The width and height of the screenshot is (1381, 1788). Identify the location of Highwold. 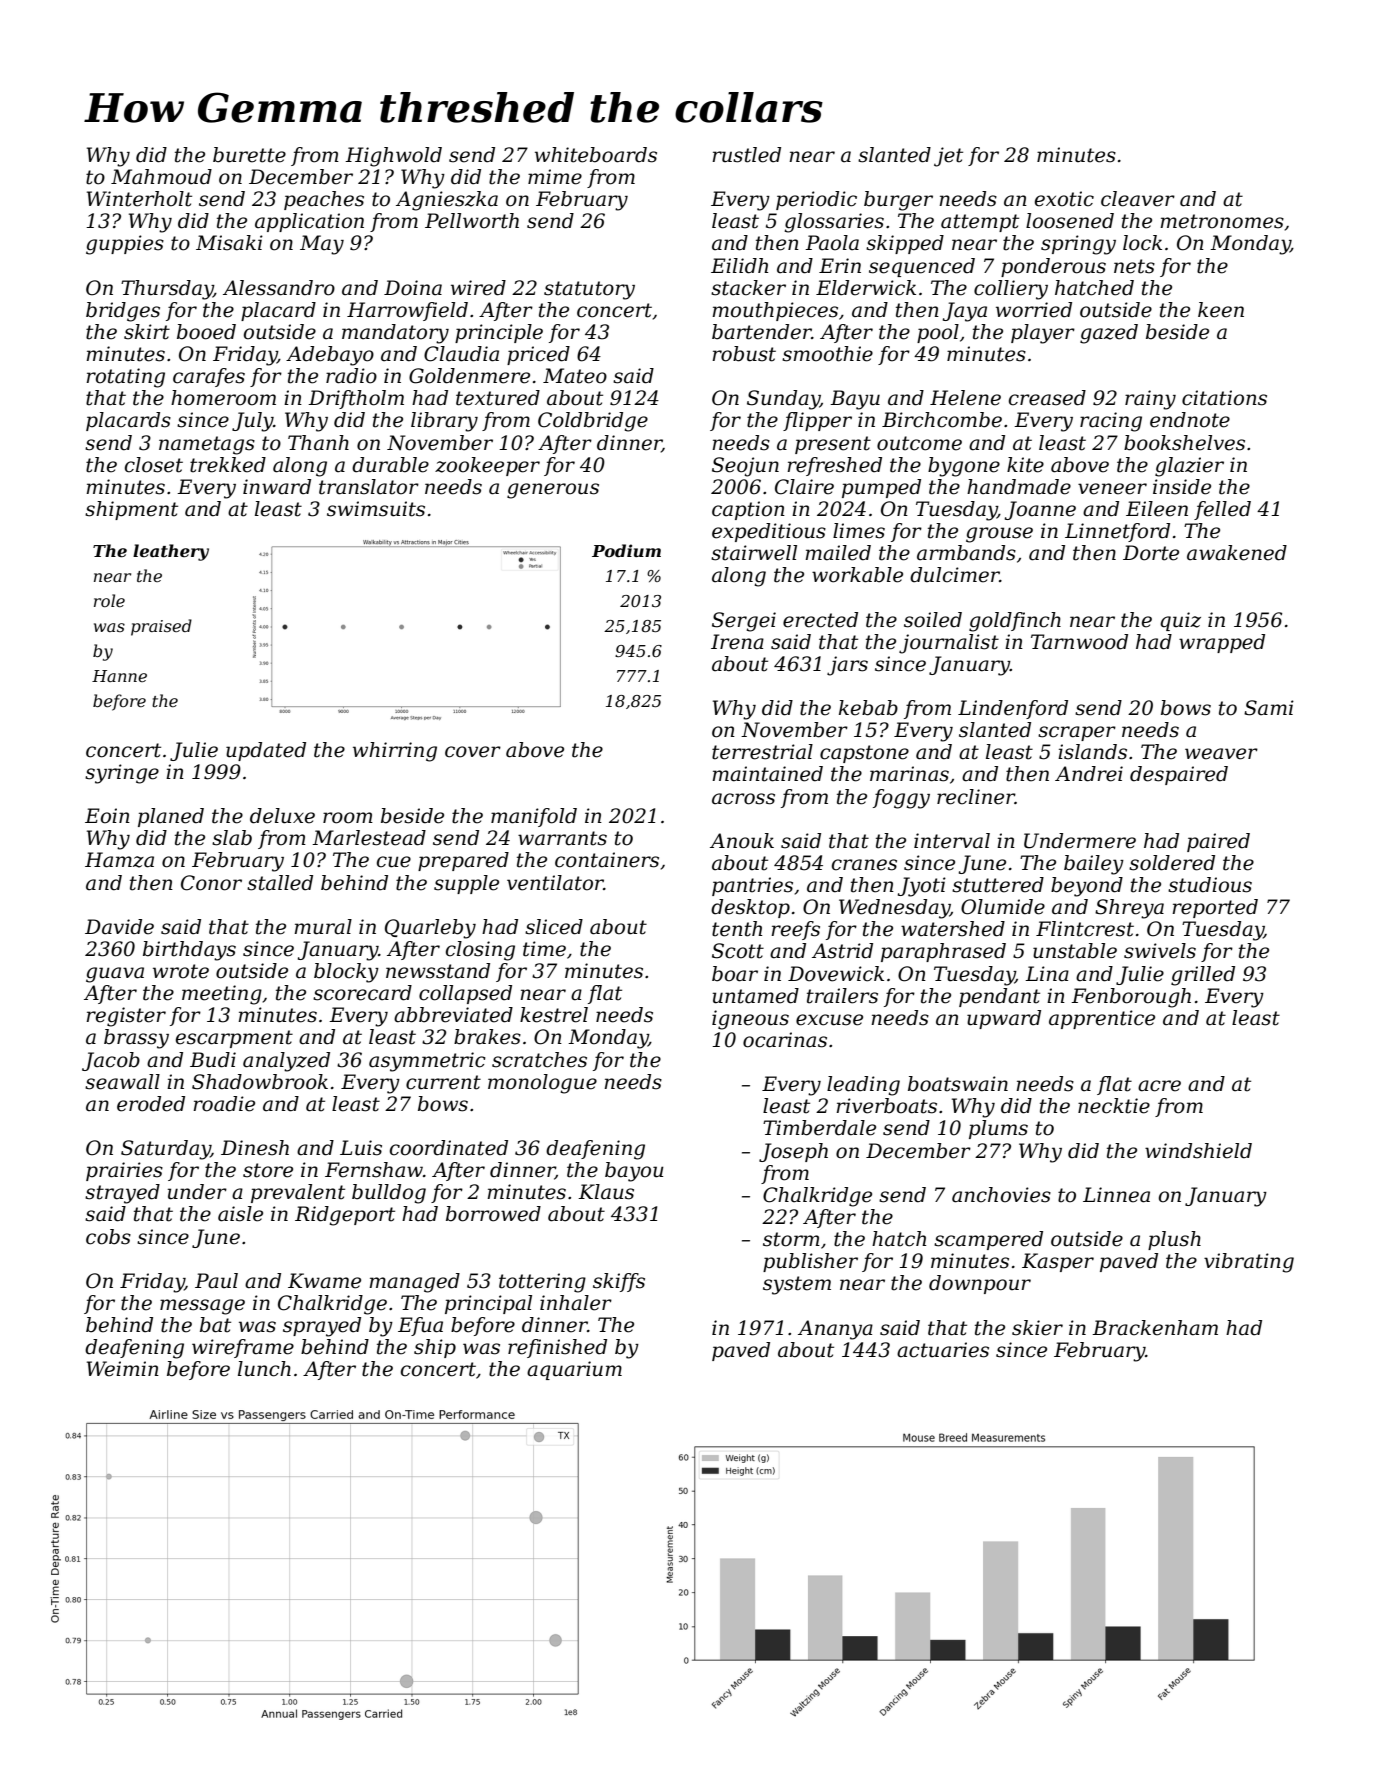
(393, 157).
